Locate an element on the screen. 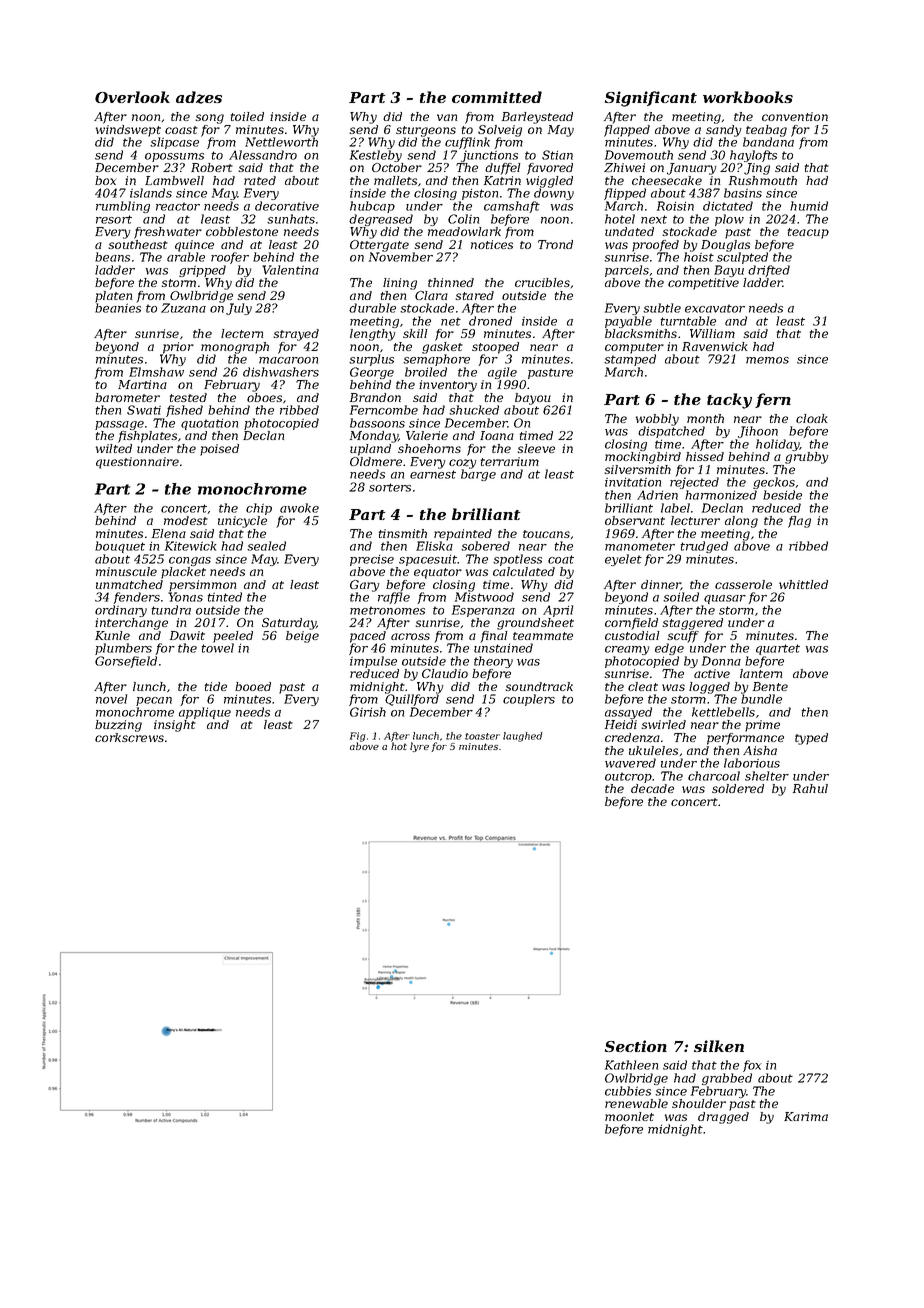 The width and height of the screenshot is (924, 1308). Esperanza is located at coordinates (483, 611).
